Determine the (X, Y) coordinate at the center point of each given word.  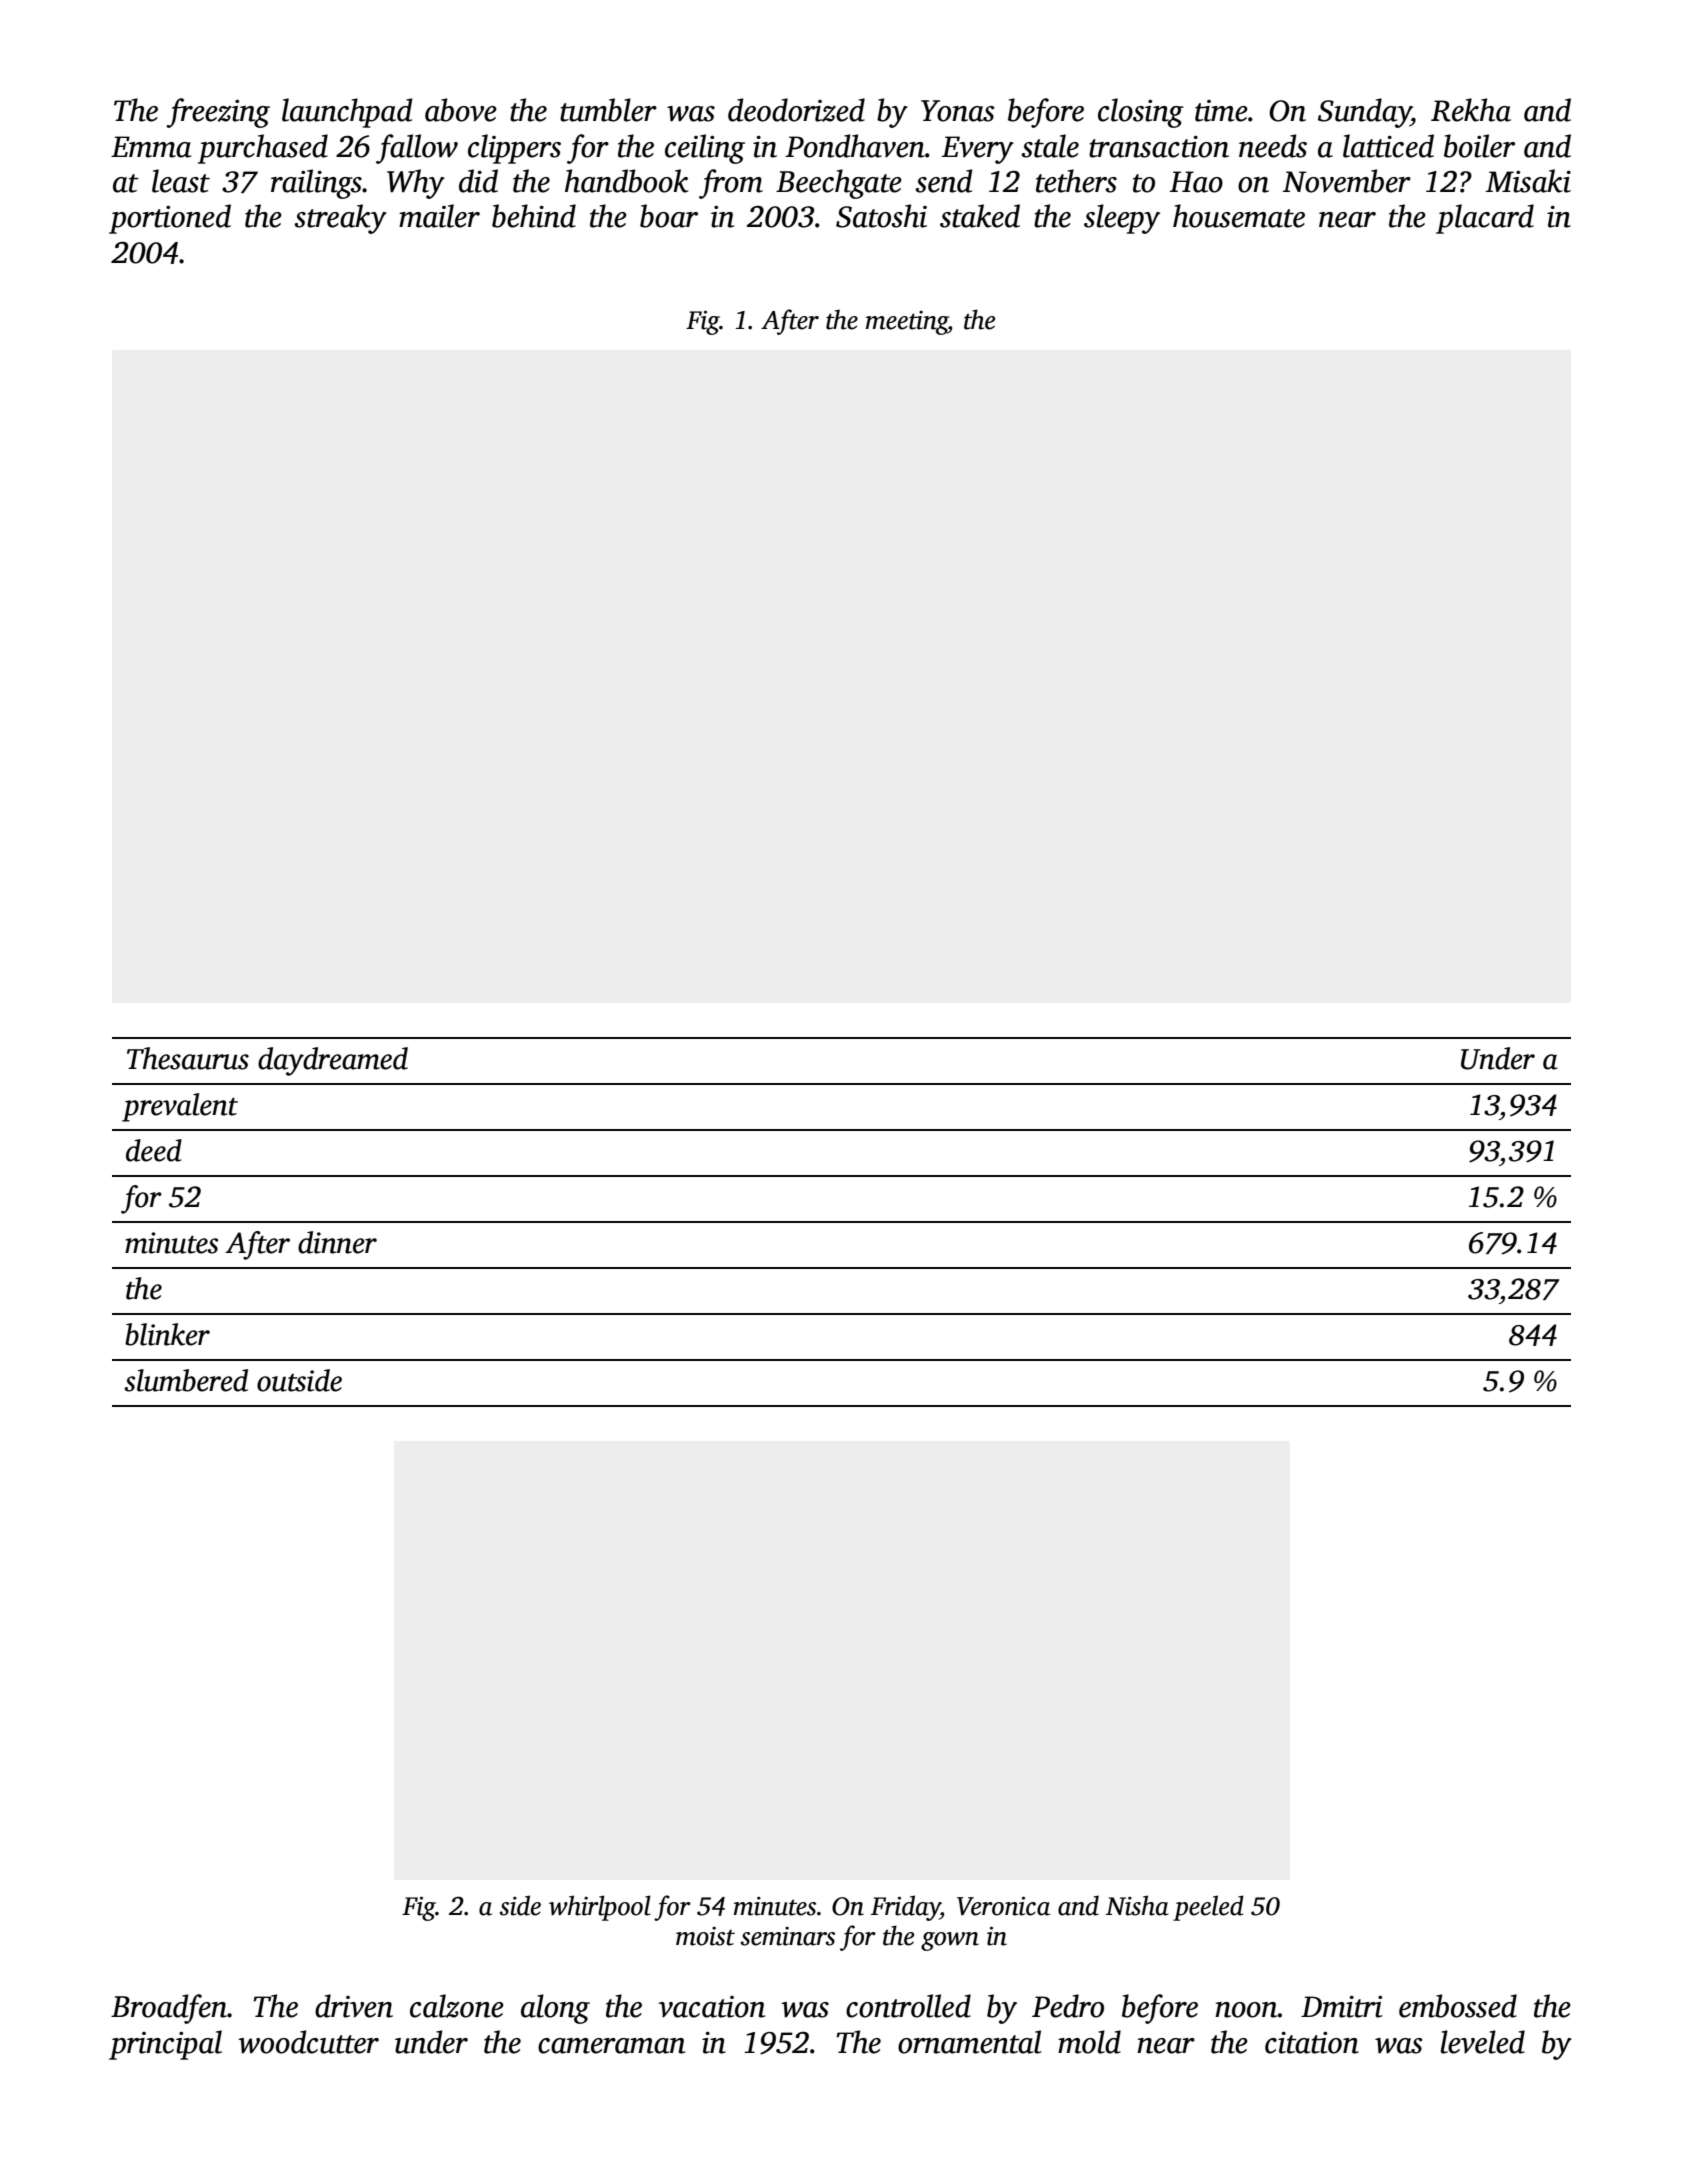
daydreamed (333, 1061)
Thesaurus (188, 1058)
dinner (337, 1242)
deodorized (796, 110)
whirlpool (600, 1908)
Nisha (1137, 1905)
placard (1485, 219)
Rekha (1471, 110)
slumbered (186, 1380)
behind (534, 216)
